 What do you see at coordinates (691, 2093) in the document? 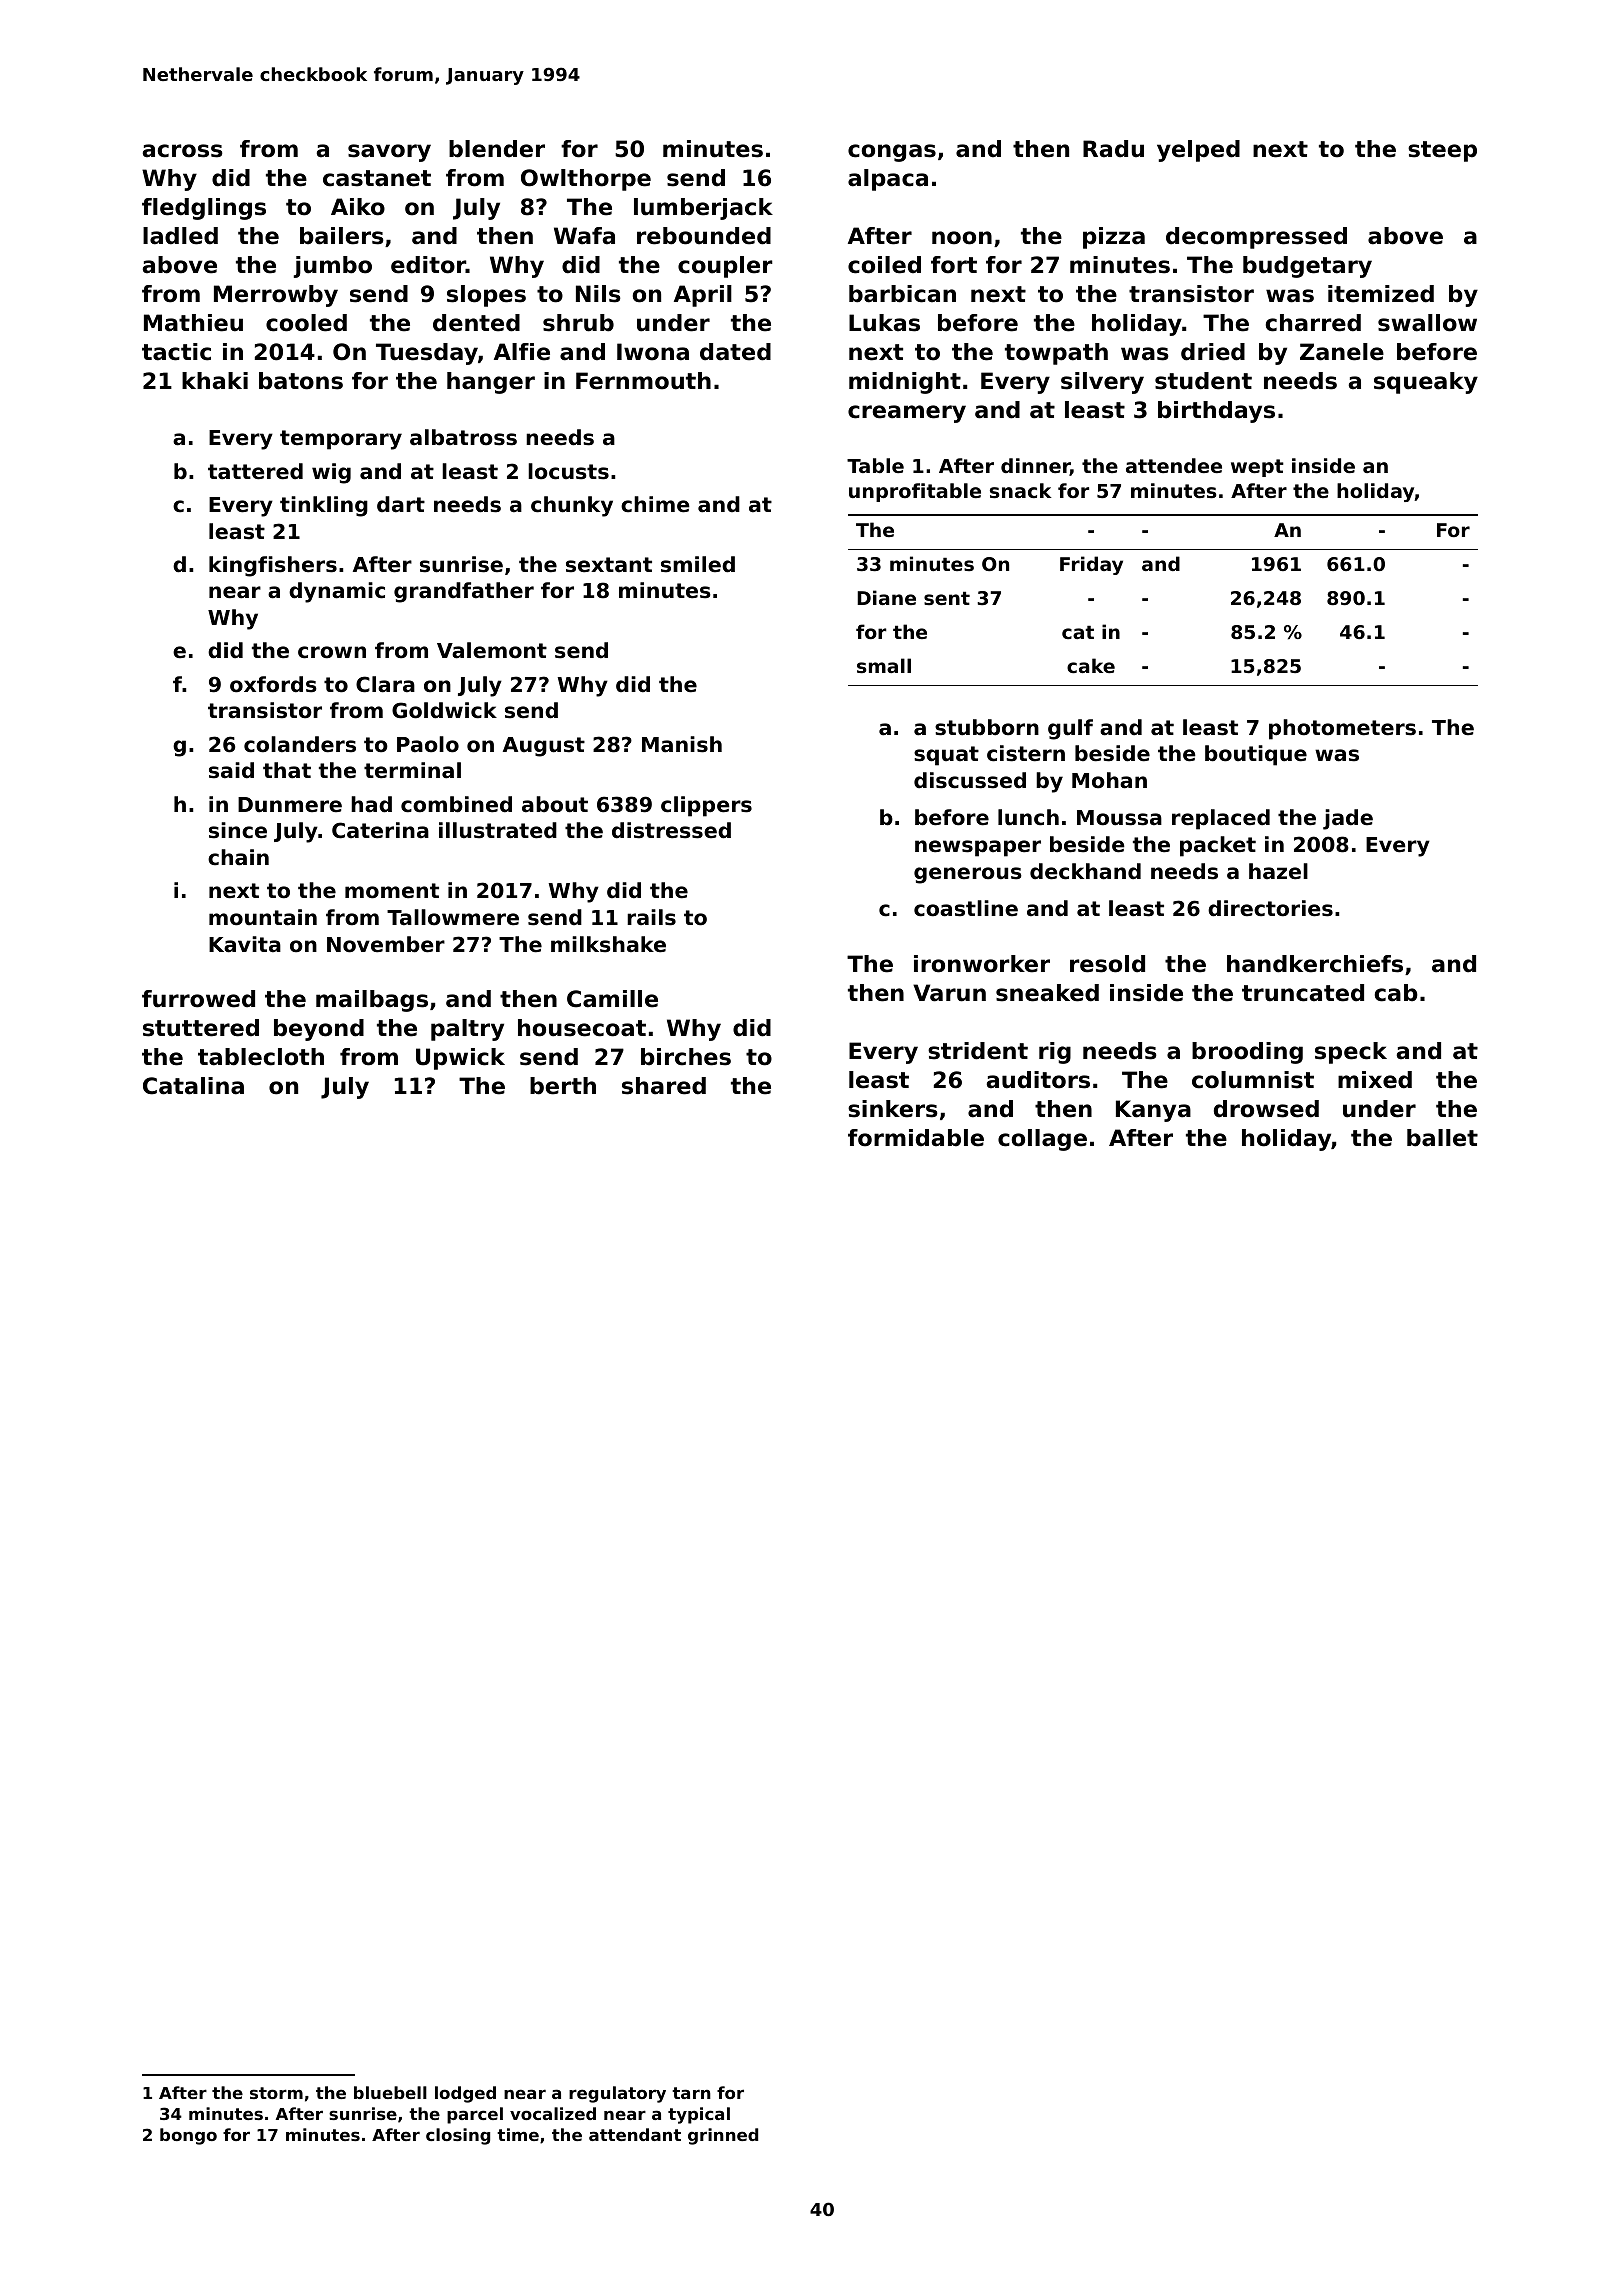
I see `tarn` at bounding box center [691, 2093].
